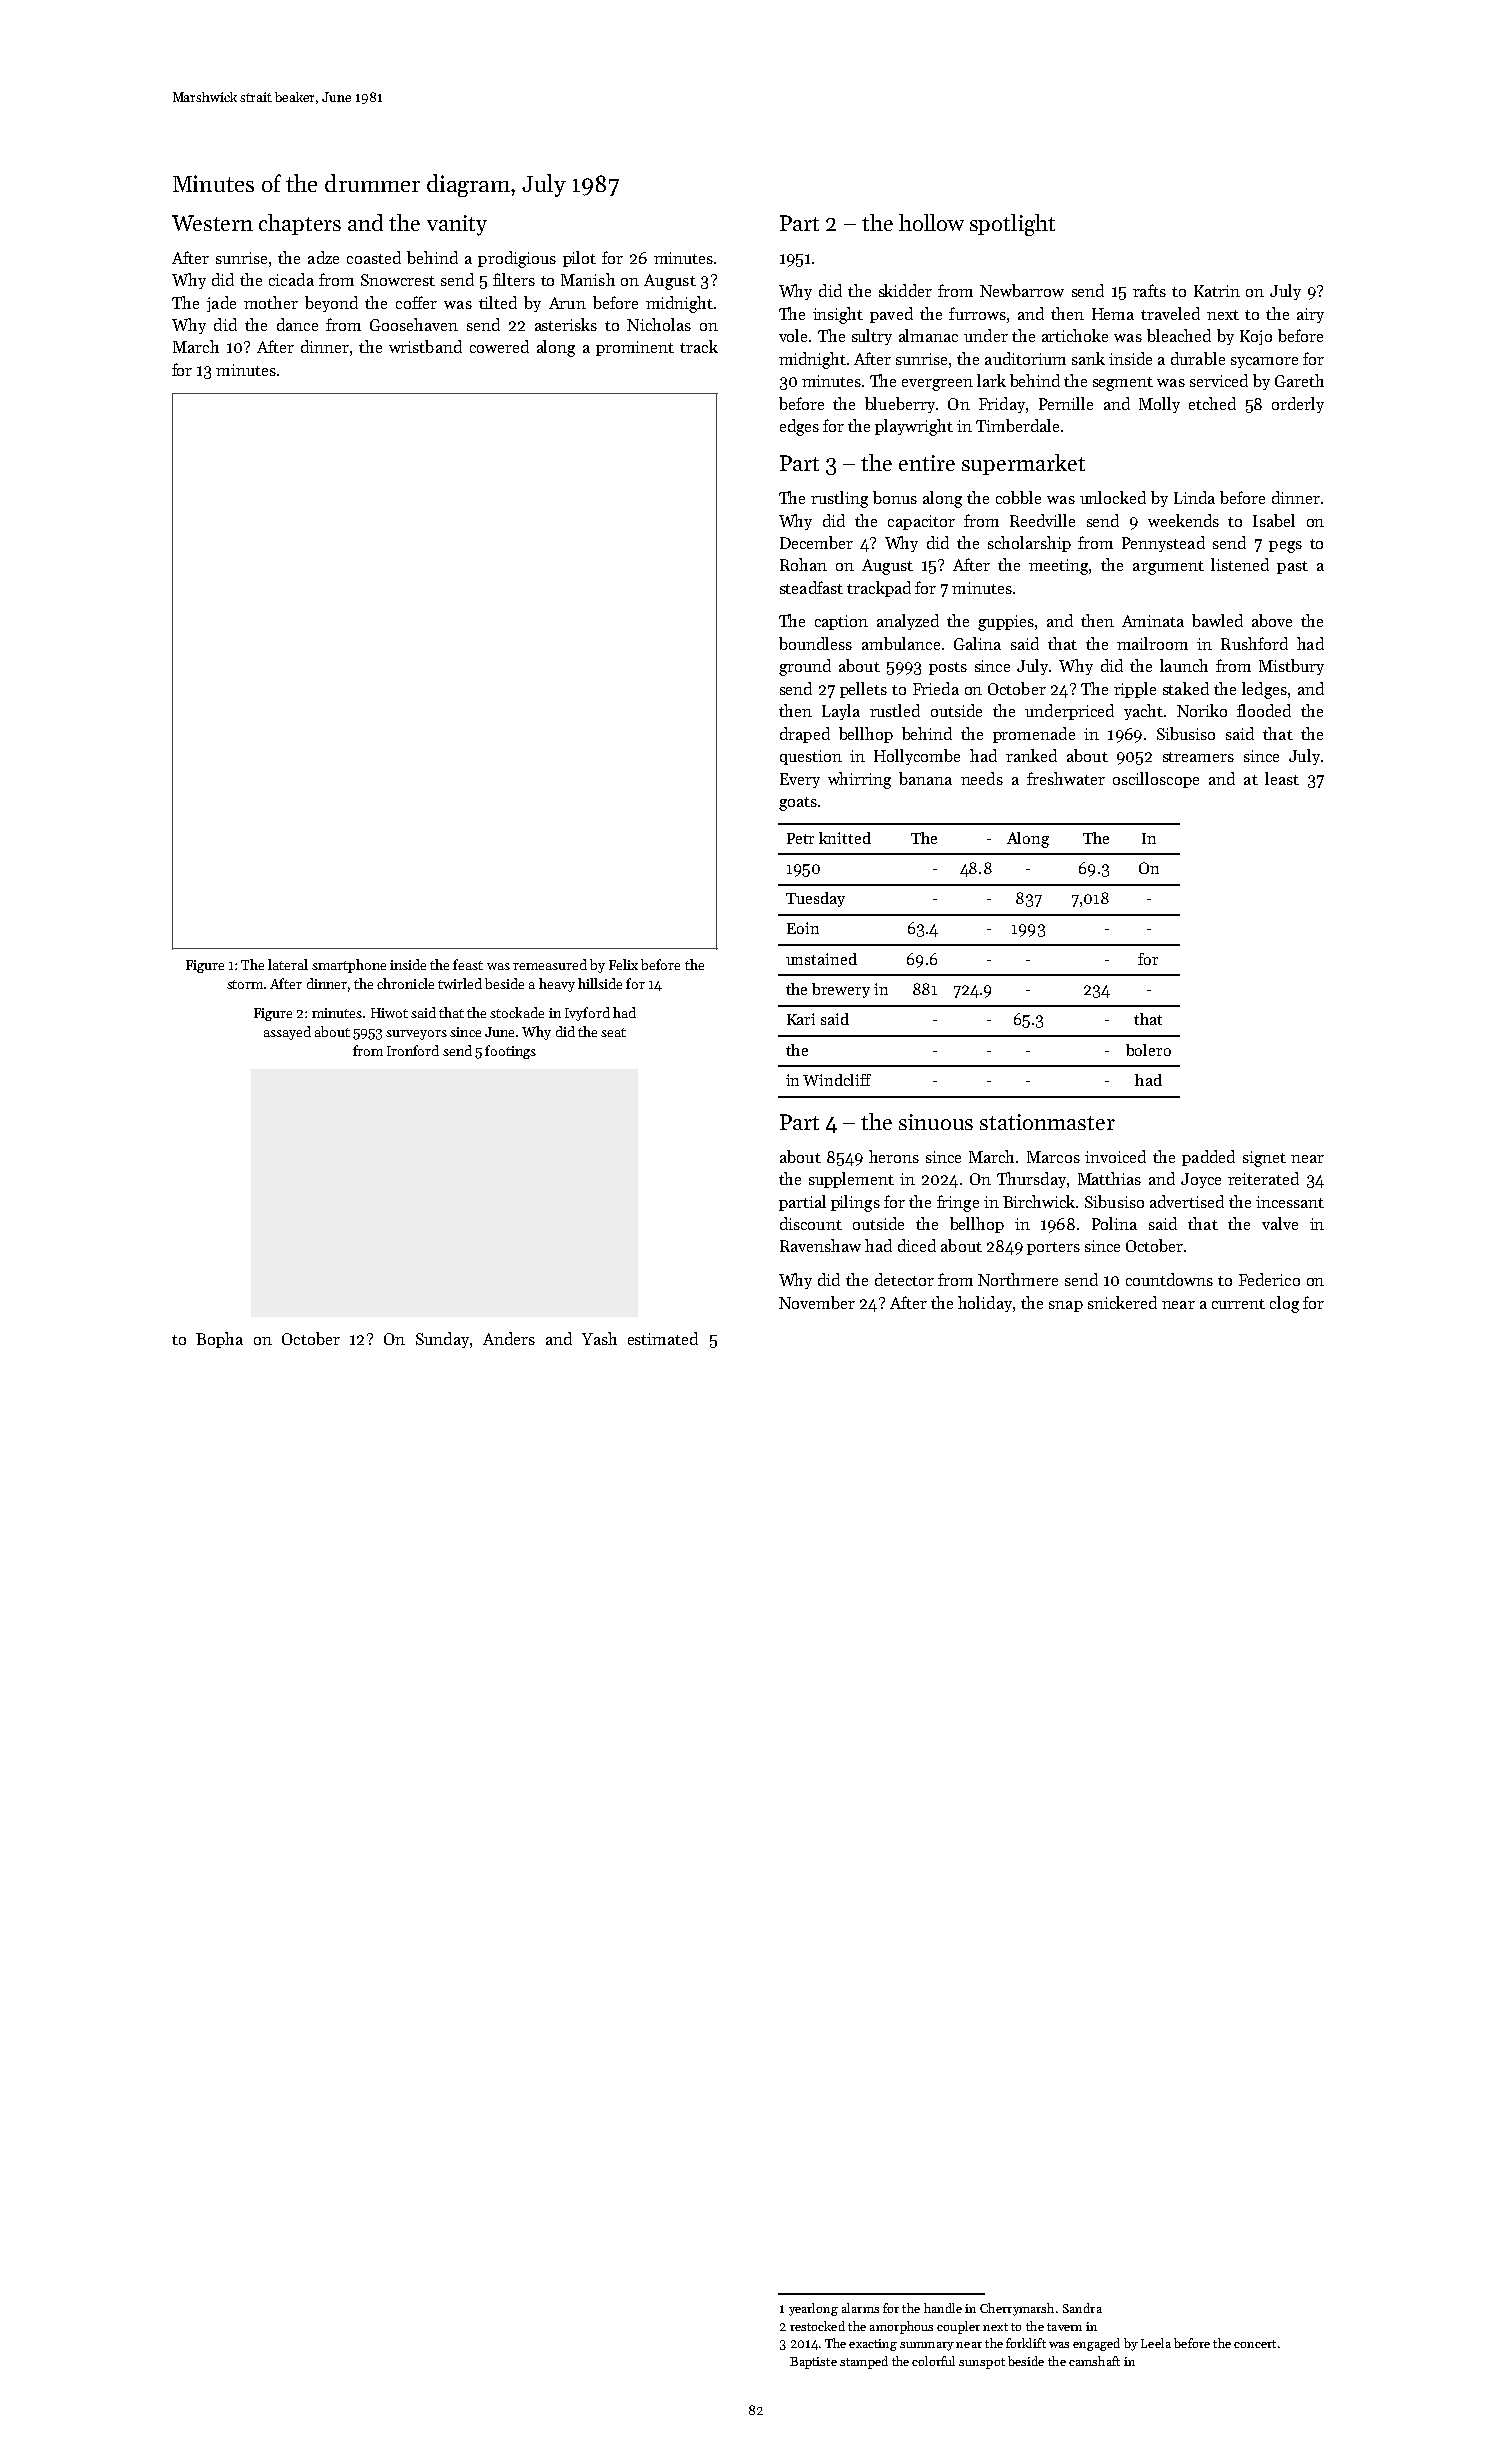 Image resolution: width=1496 pixels, height=2464 pixels. I want to click on tilted, so click(498, 302).
